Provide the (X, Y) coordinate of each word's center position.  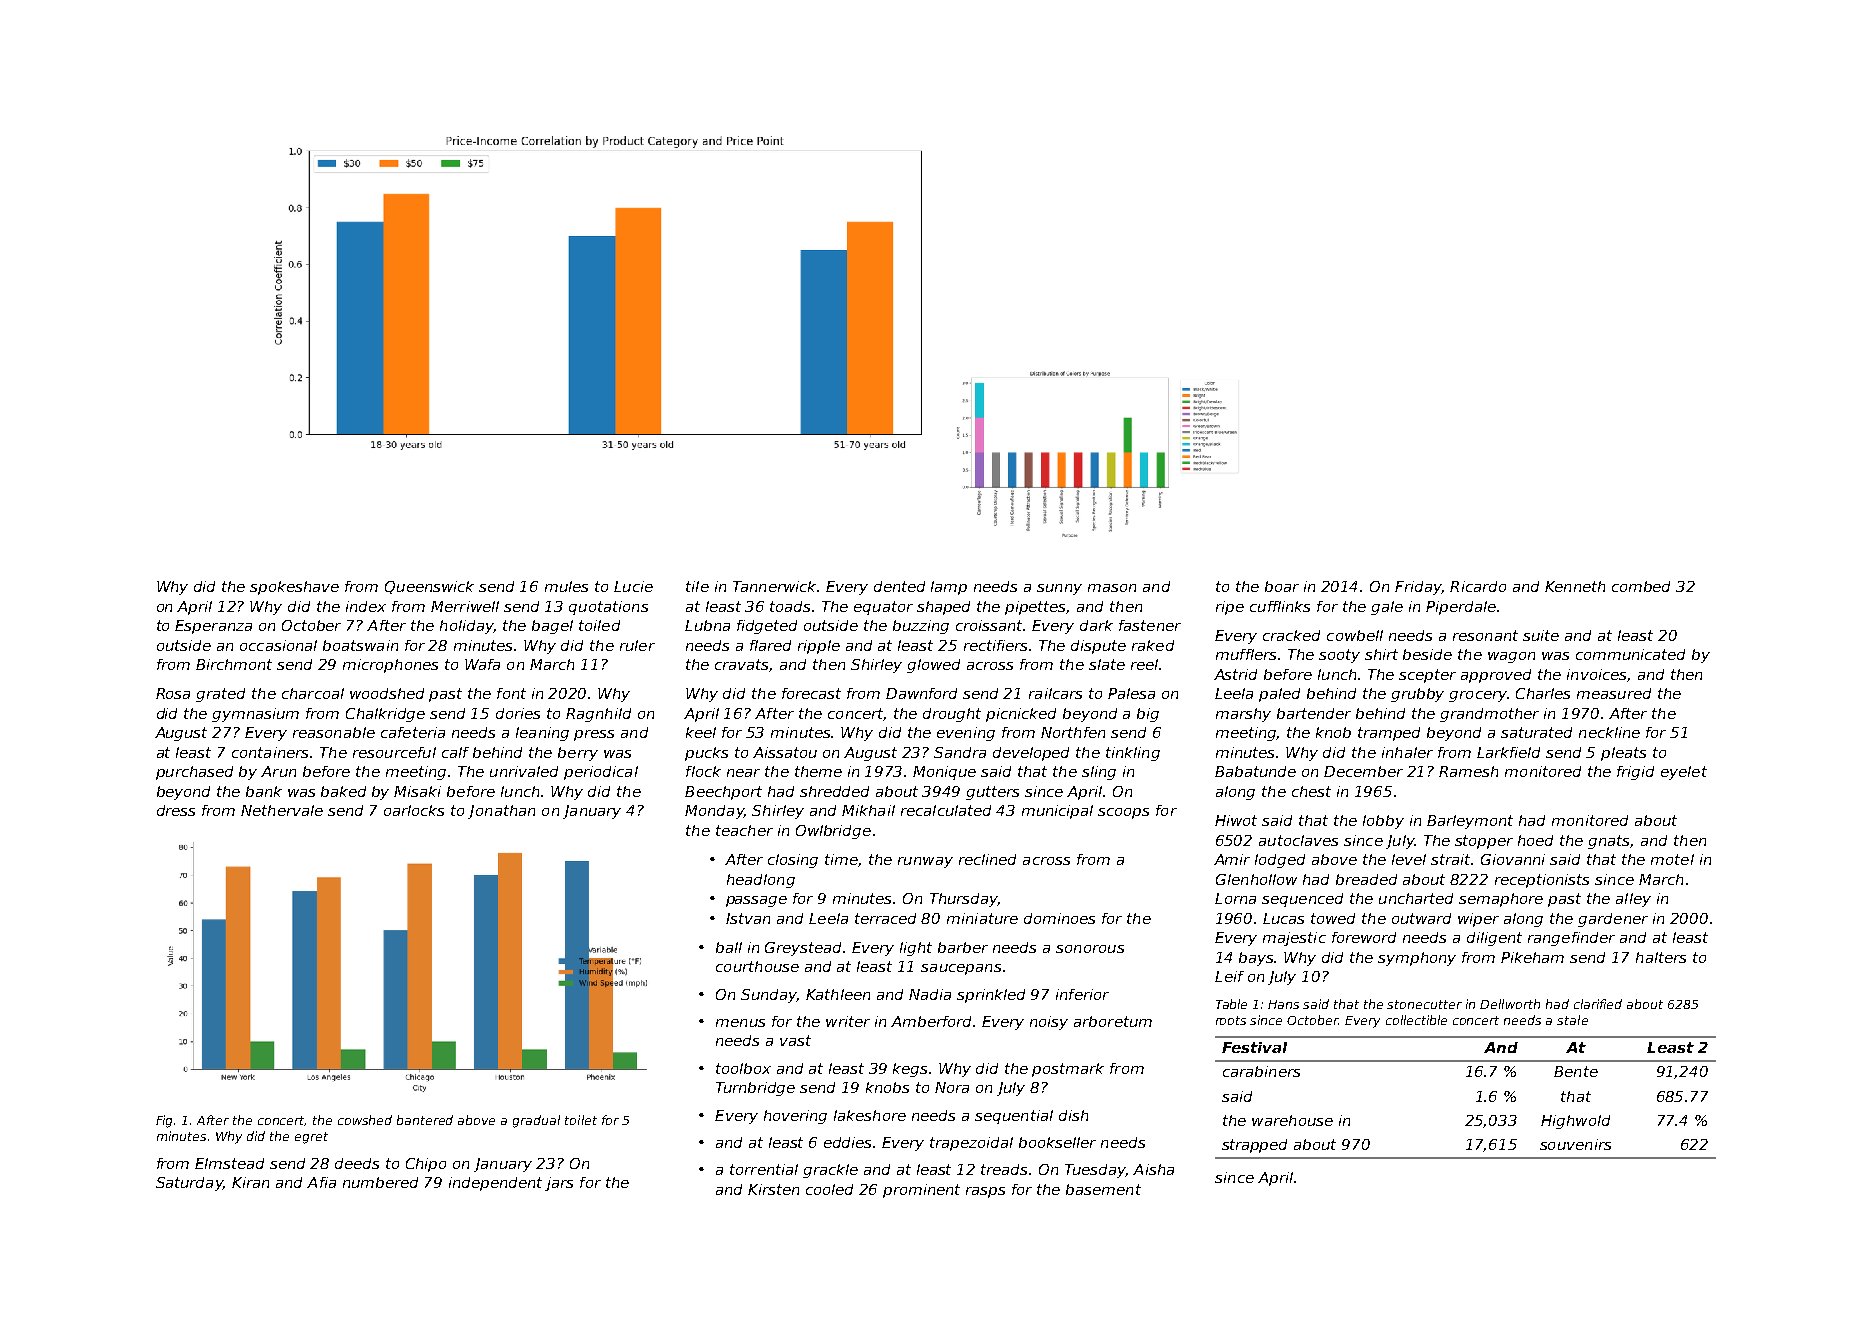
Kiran (250, 1182)
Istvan (748, 918)
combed (1641, 586)
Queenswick (429, 587)
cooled (829, 1189)
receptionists (1542, 881)
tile (697, 586)
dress (176, 810)
